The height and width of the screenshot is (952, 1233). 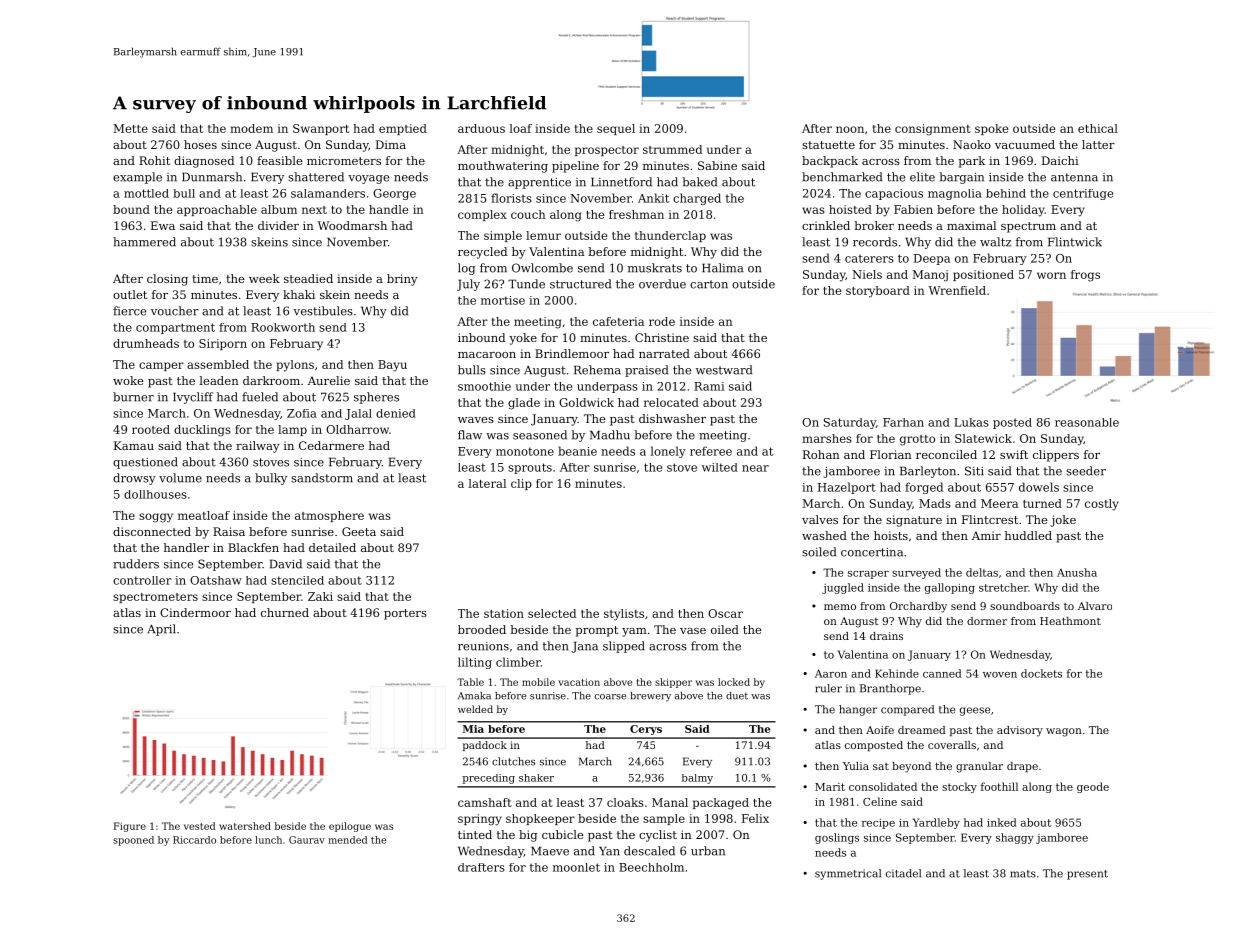 What do you see at coordinates (195, 612) in the screenshot?
I see `Cindermoor` at bounding box center [195, 612].
